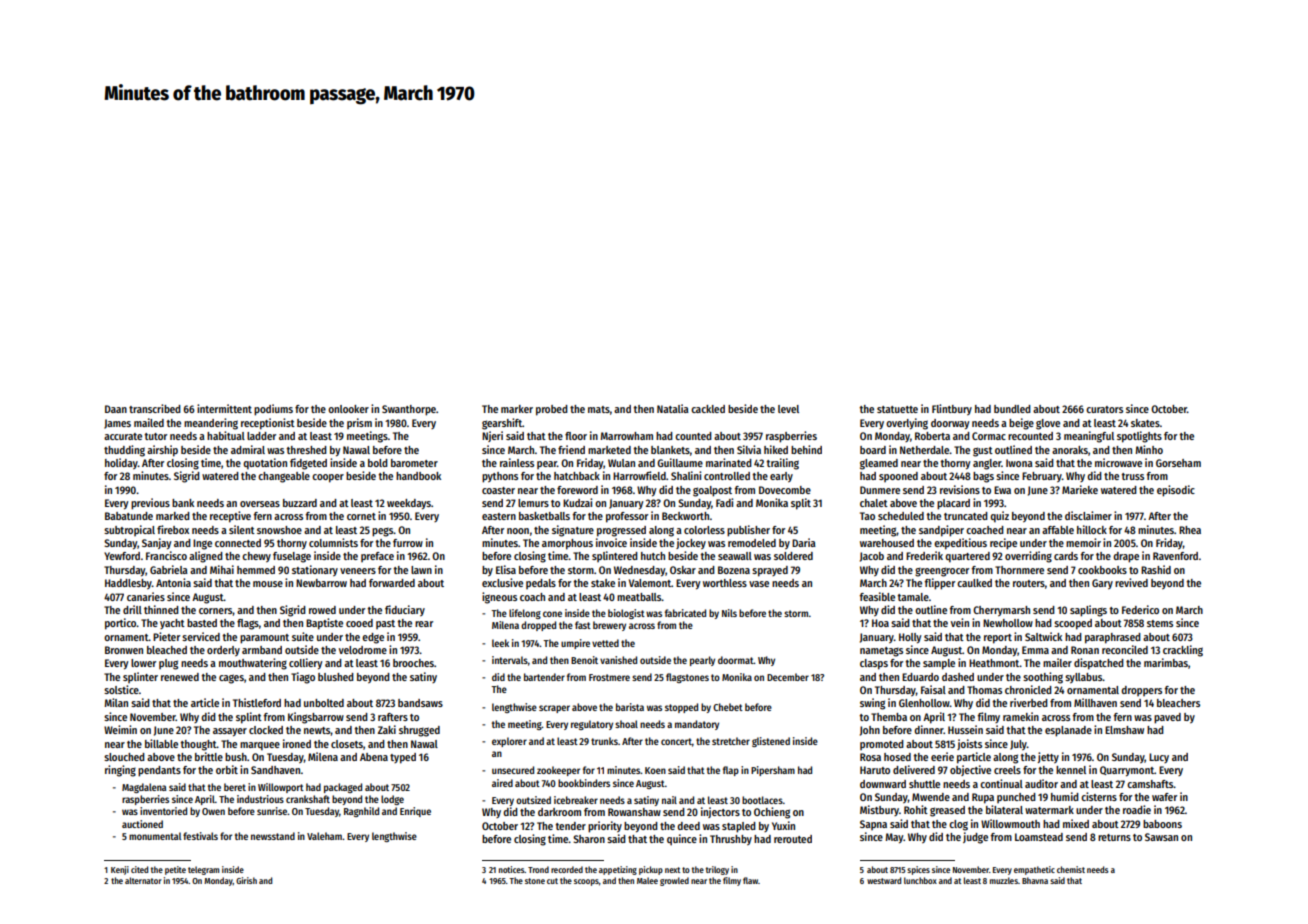 The height and width of the screenshot is (924, 1308). I want to click on Girish, so click(246, 880).
